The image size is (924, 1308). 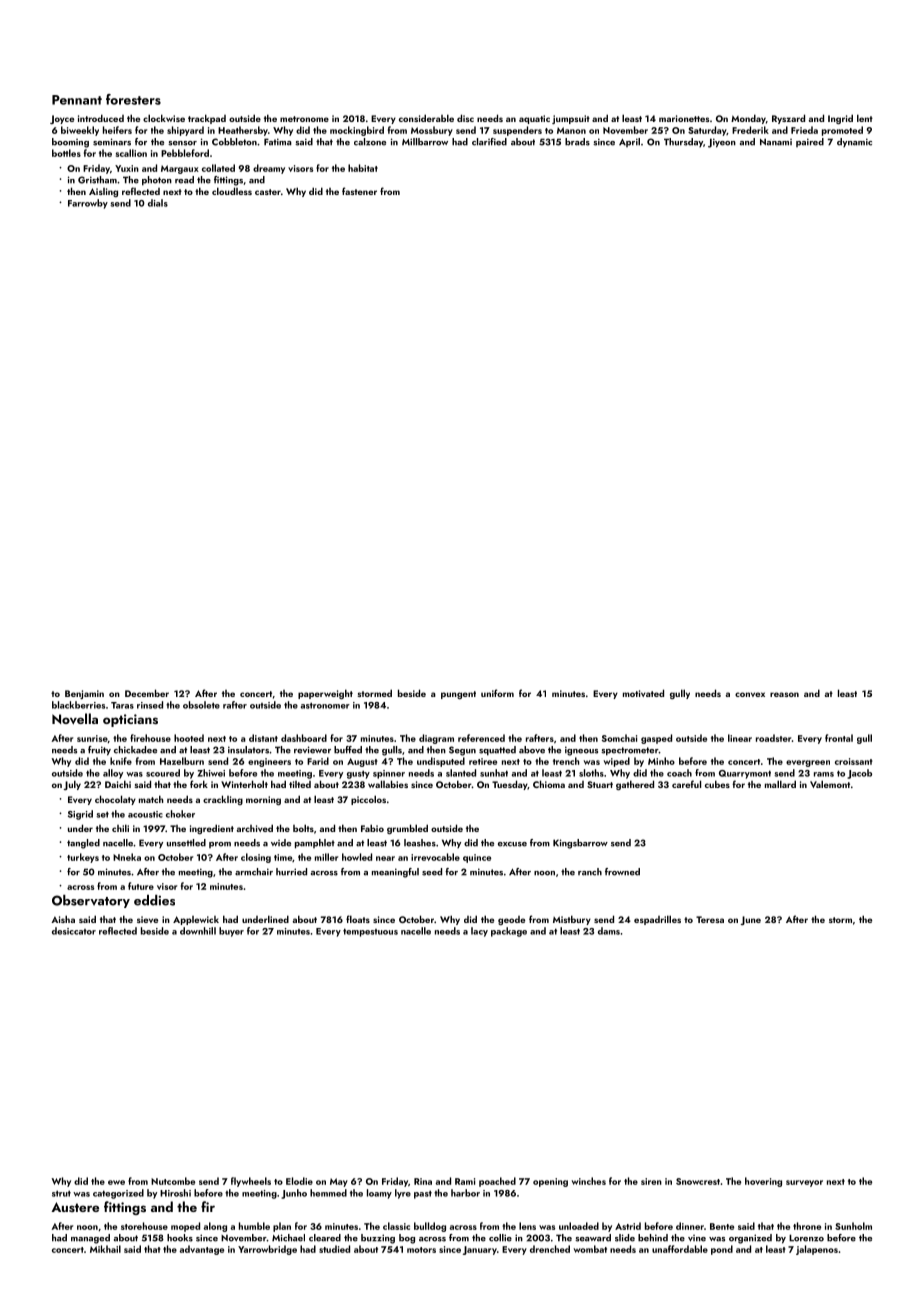 I want to click on Mikhail, so click(x=105, y=1249).
